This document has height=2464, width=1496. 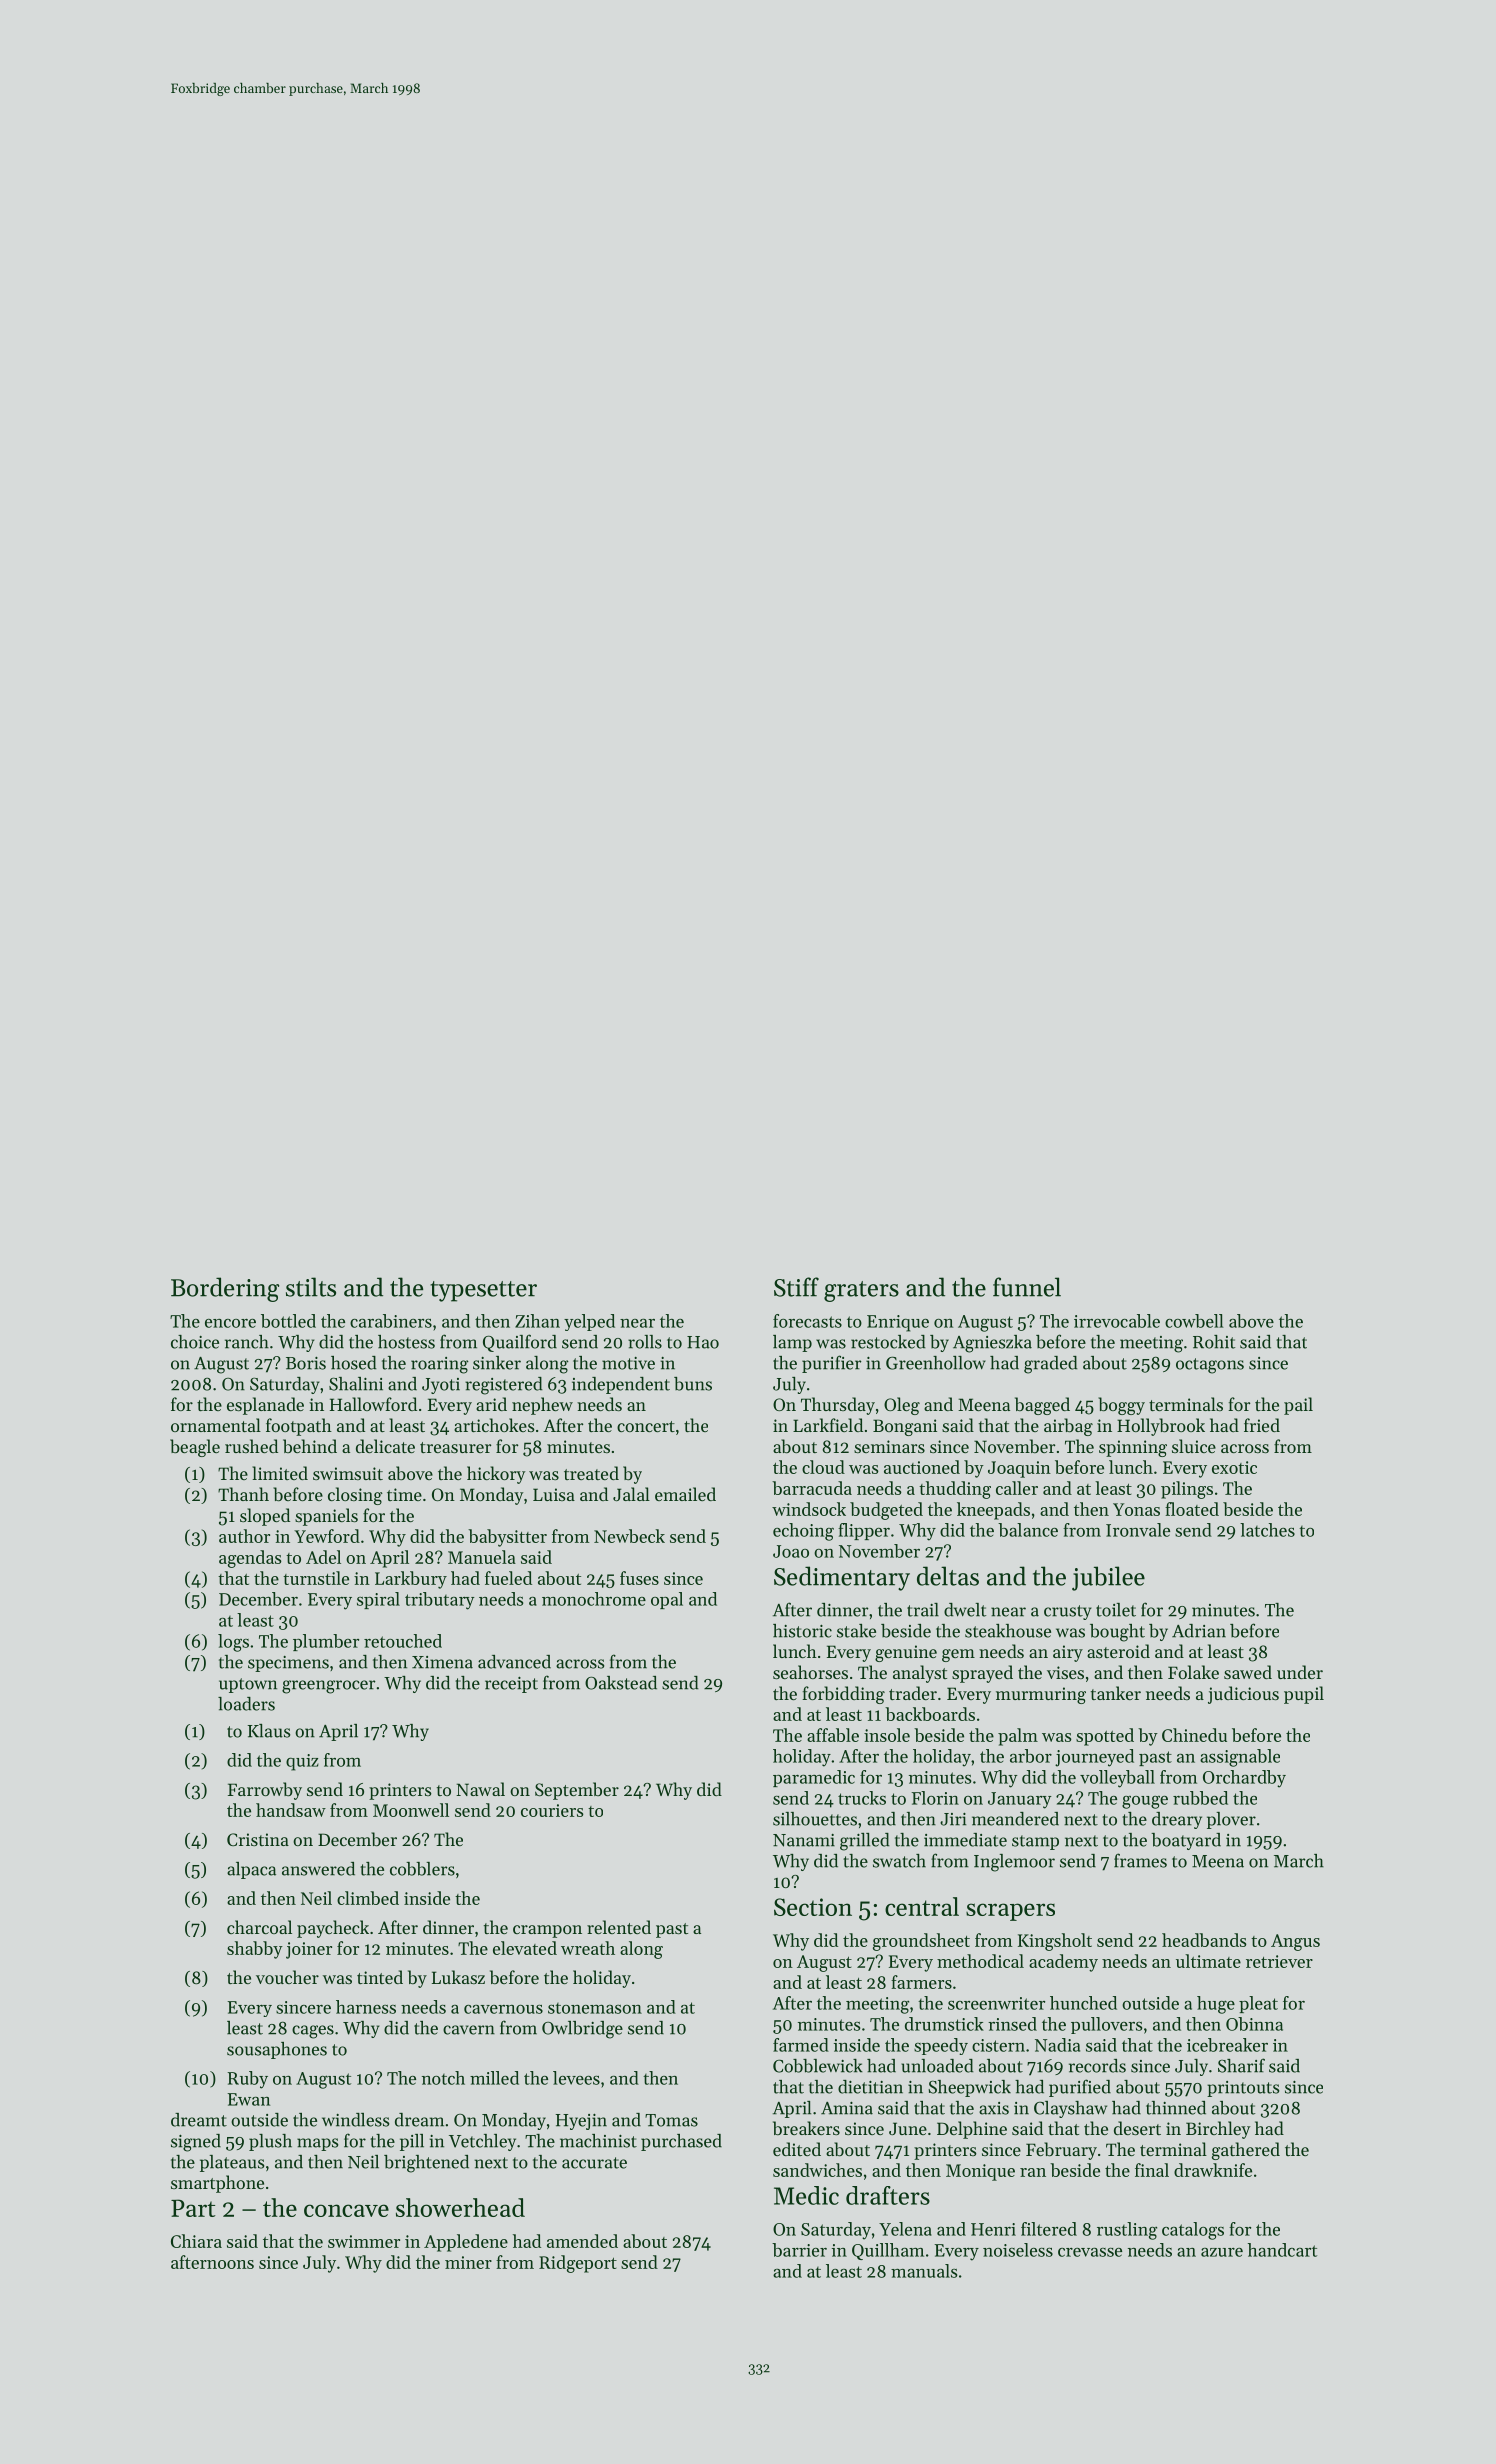 I want to click on rustling, so click(x=1127, y=2231).
